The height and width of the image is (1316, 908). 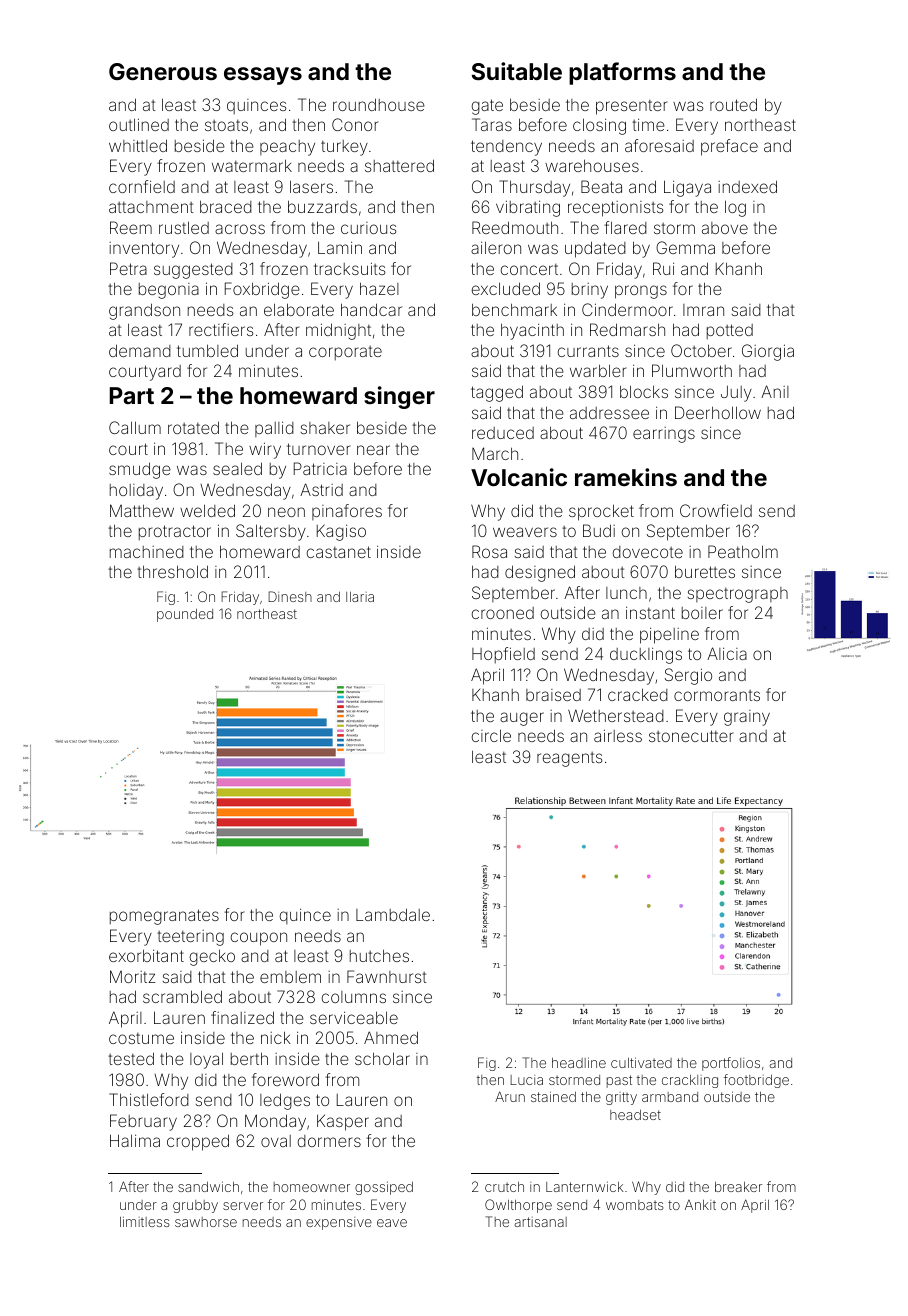 I want to click on Ilaria, so click(x=360, y=597).
